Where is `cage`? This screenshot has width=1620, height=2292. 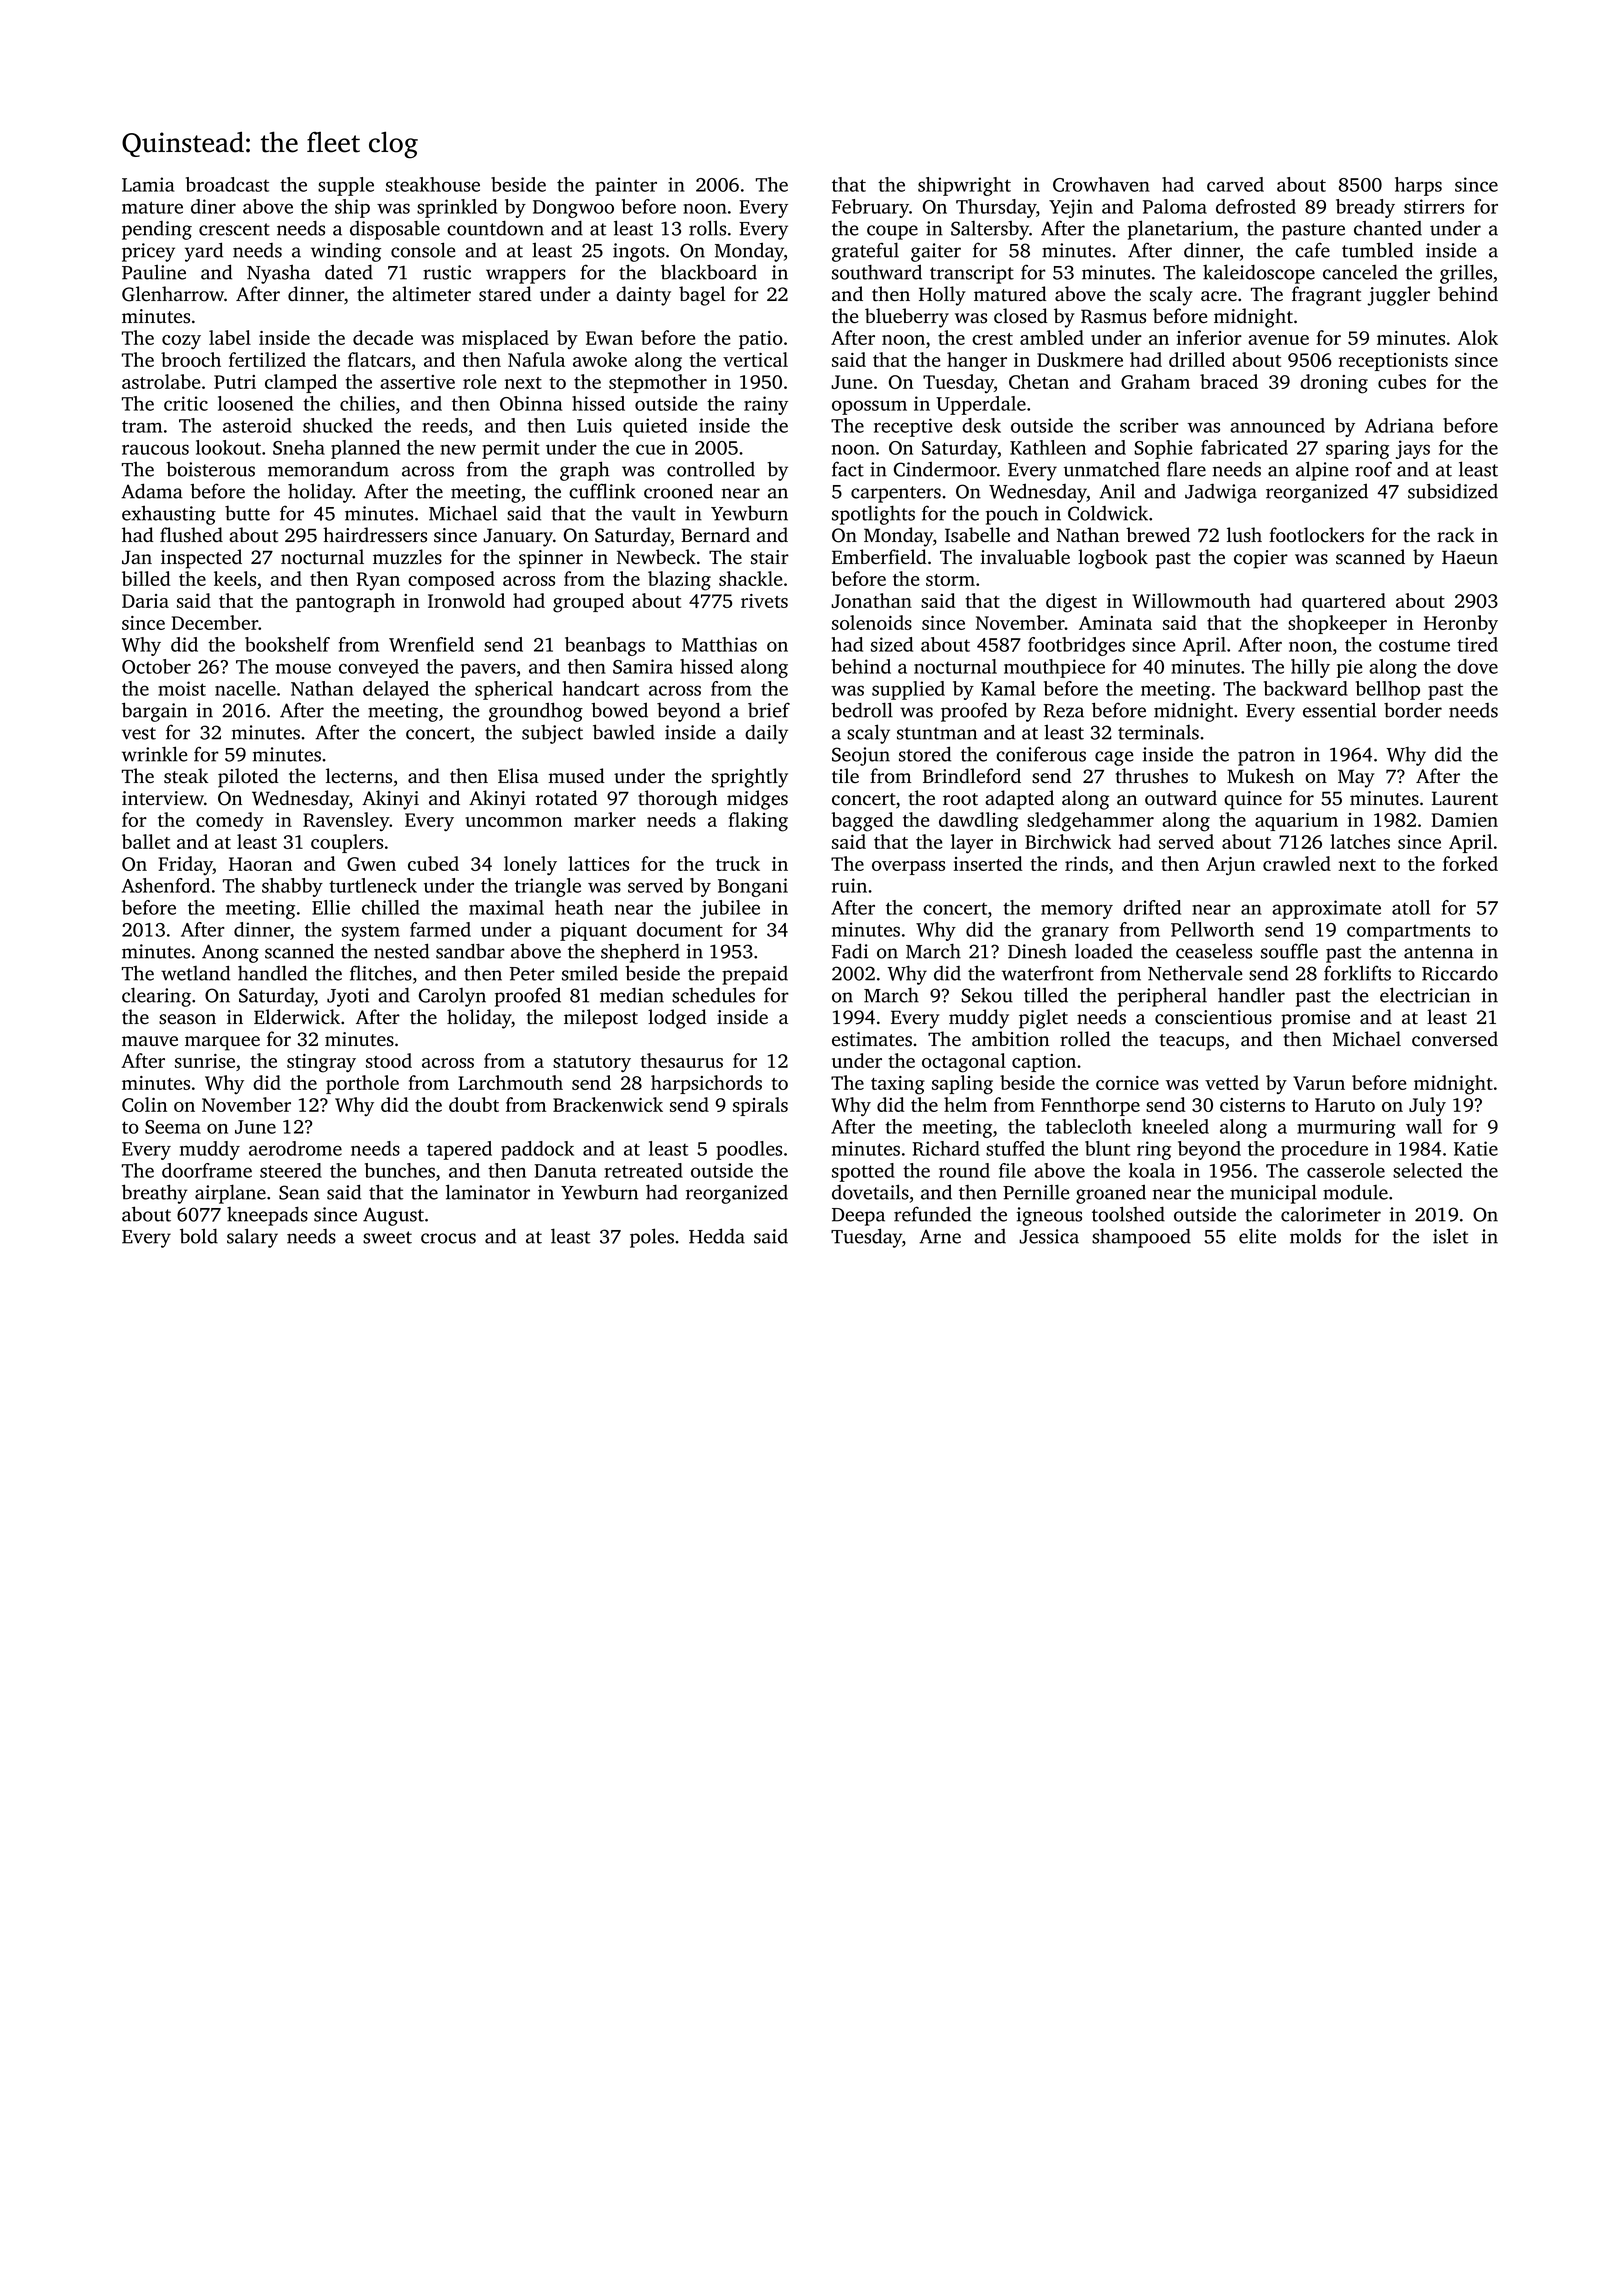 cage is located at coordinates (1114, 758).
